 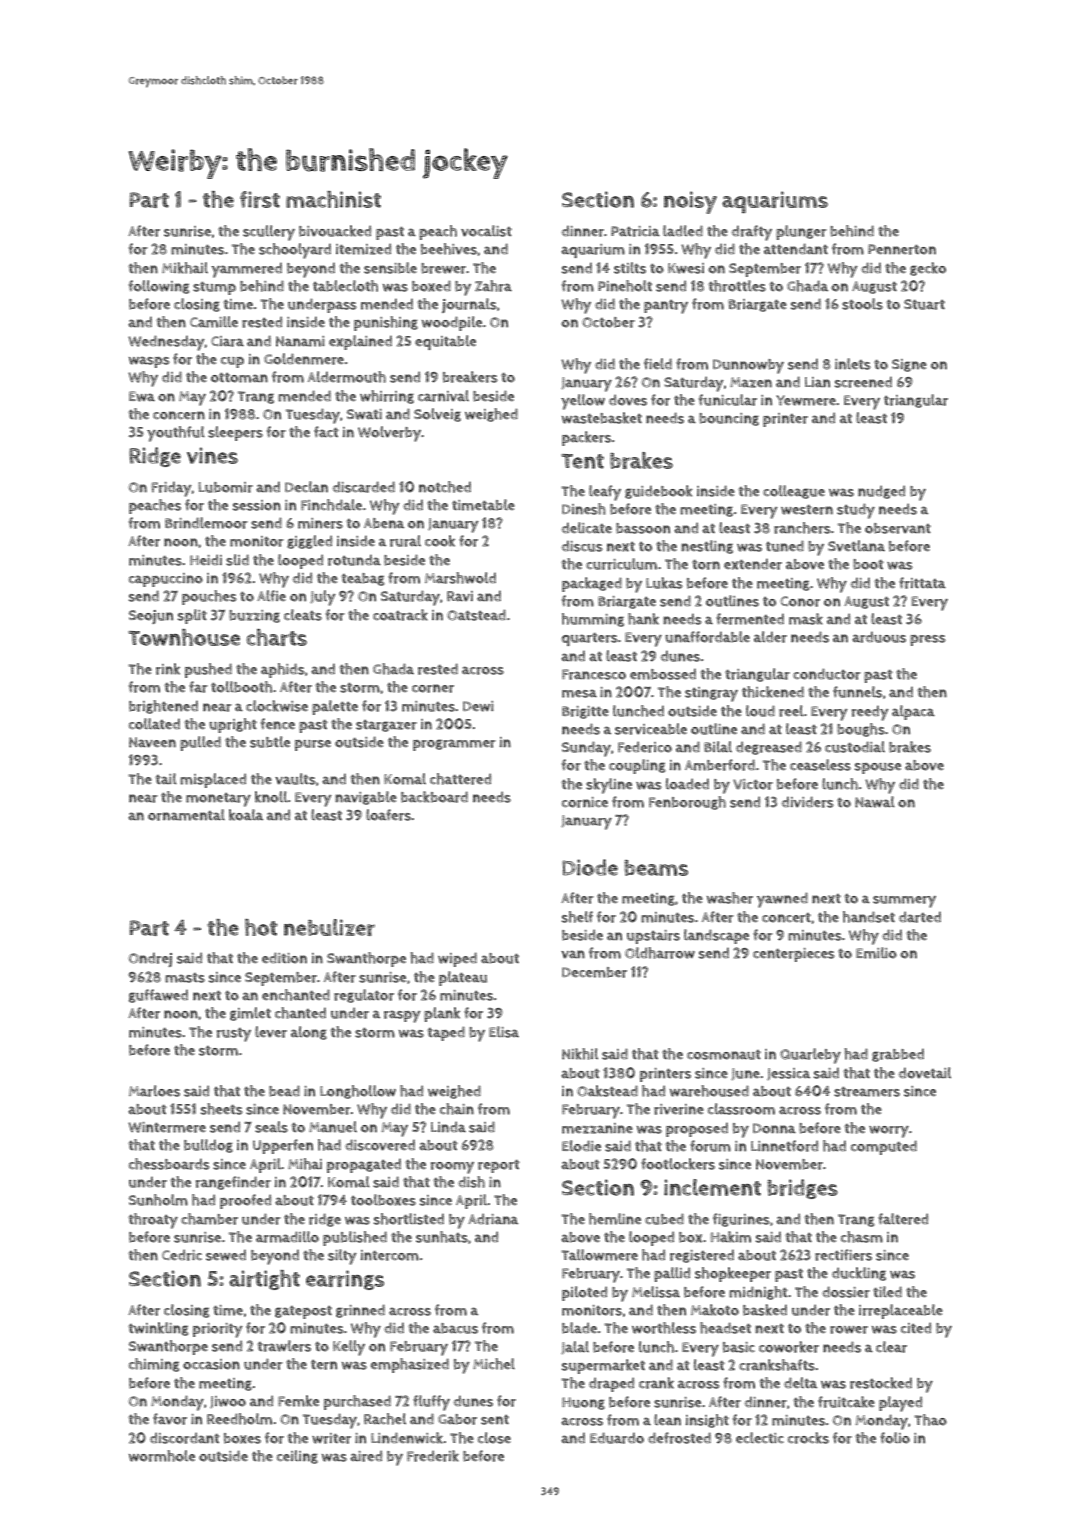 What do you see at coordinates (166, 580) in the screenshot?
I see `cappuccino` at bounding box center [166, 580].
